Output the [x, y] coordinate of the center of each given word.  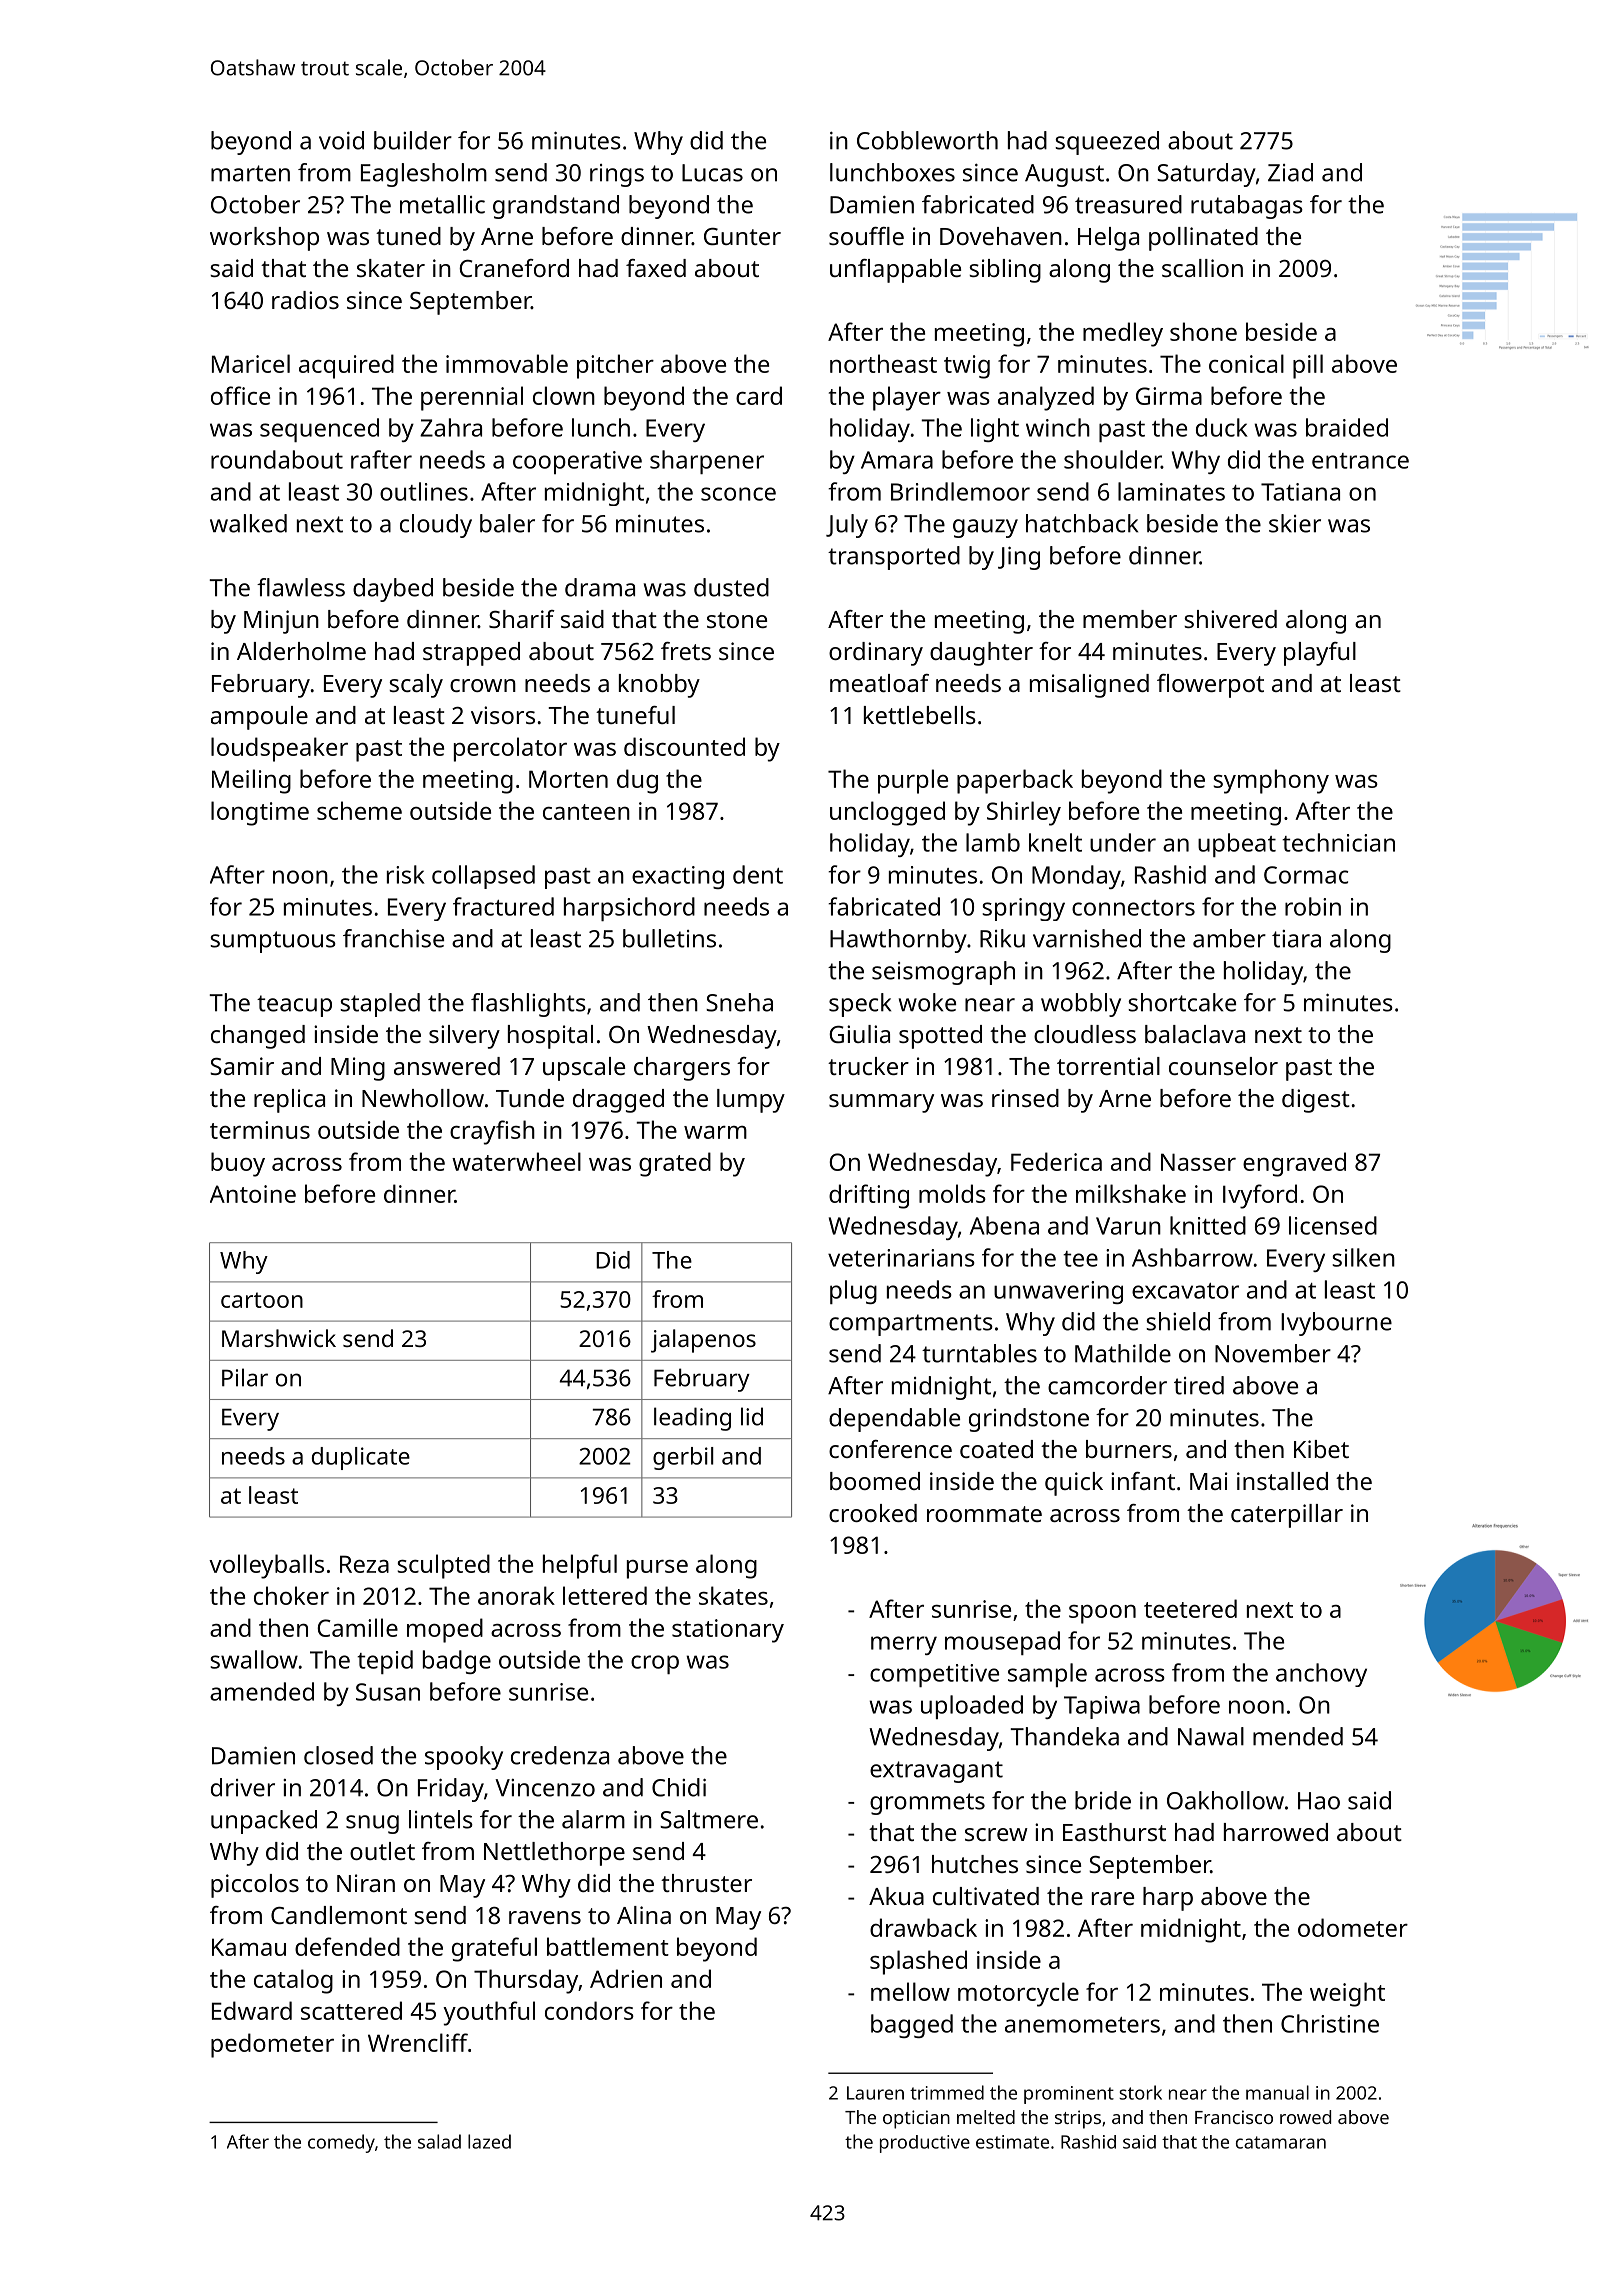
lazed [489, 2141]
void [341, 140]
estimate [1012, 2142]
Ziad [1290, 172]
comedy [341, 2143]
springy [1023, 909]
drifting [869, 1196]
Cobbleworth [927, 140]
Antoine [253, 1194]
